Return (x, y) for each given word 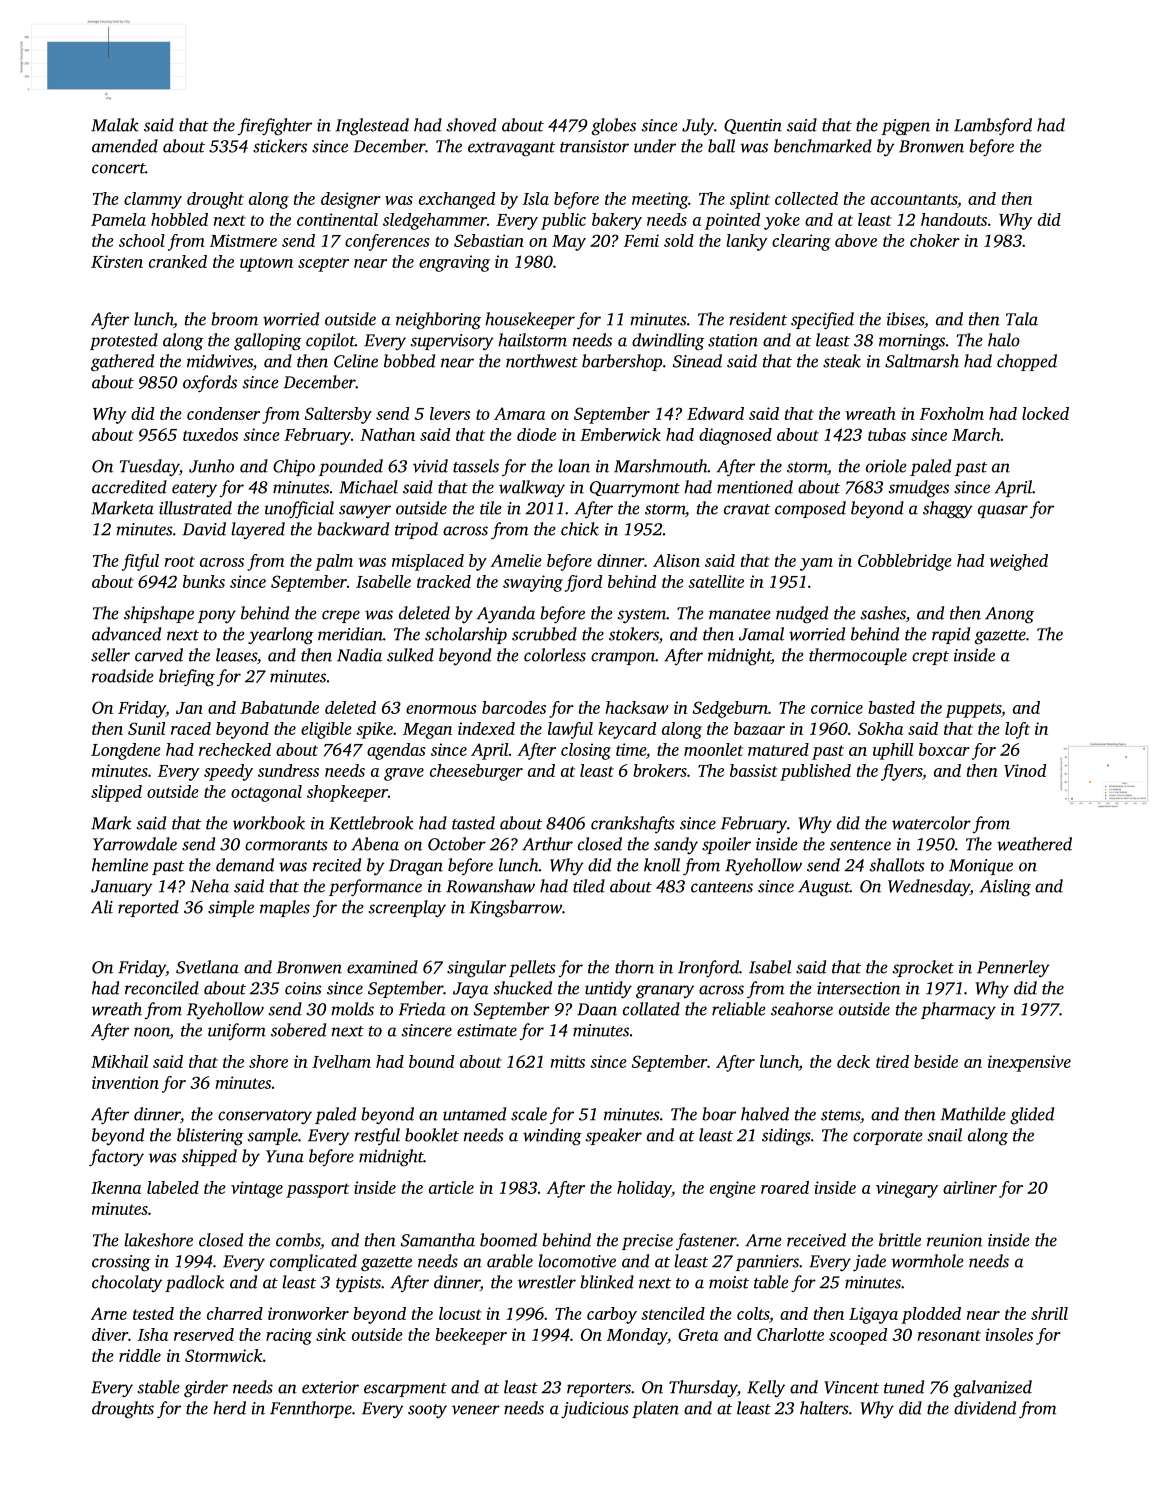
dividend (985, 1408)
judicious (595, 1410)
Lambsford (993, 126)
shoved (471, 125)
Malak (115, 125)
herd (229, 1408)
